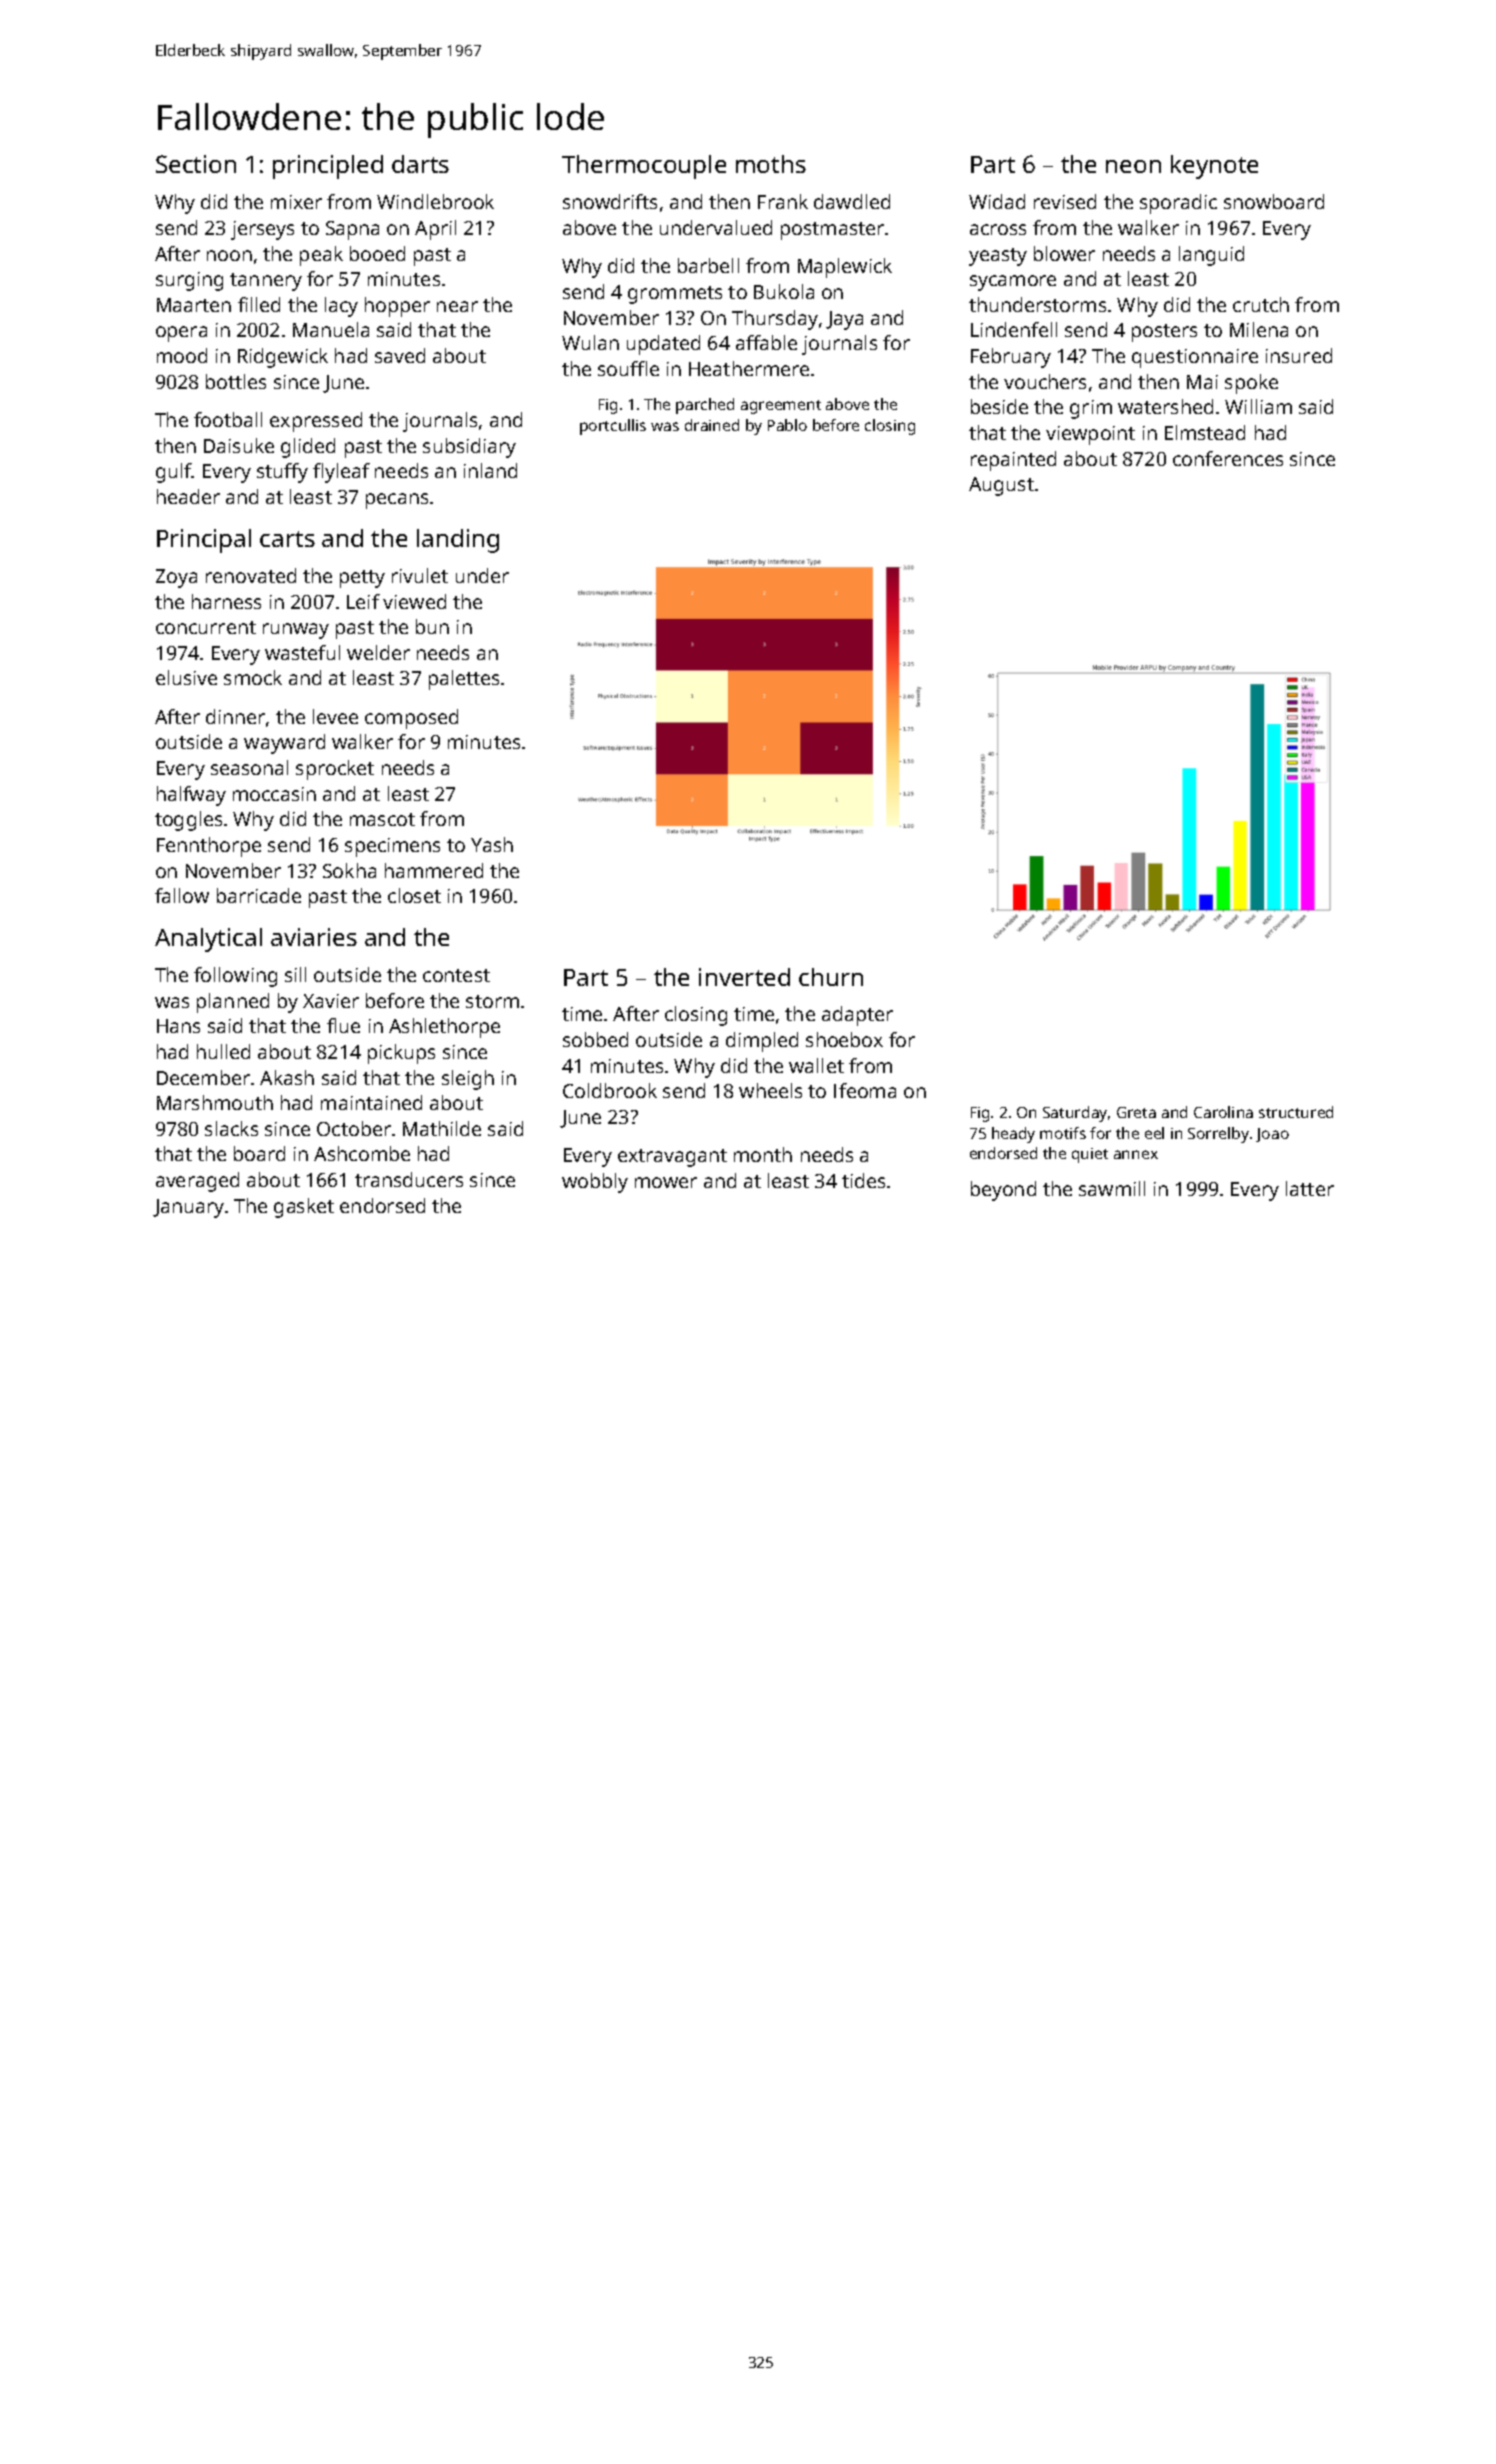 Image resolution: width=1496 pixels, height=2464 pixels. I want to click on principled, so click(328, 167).
